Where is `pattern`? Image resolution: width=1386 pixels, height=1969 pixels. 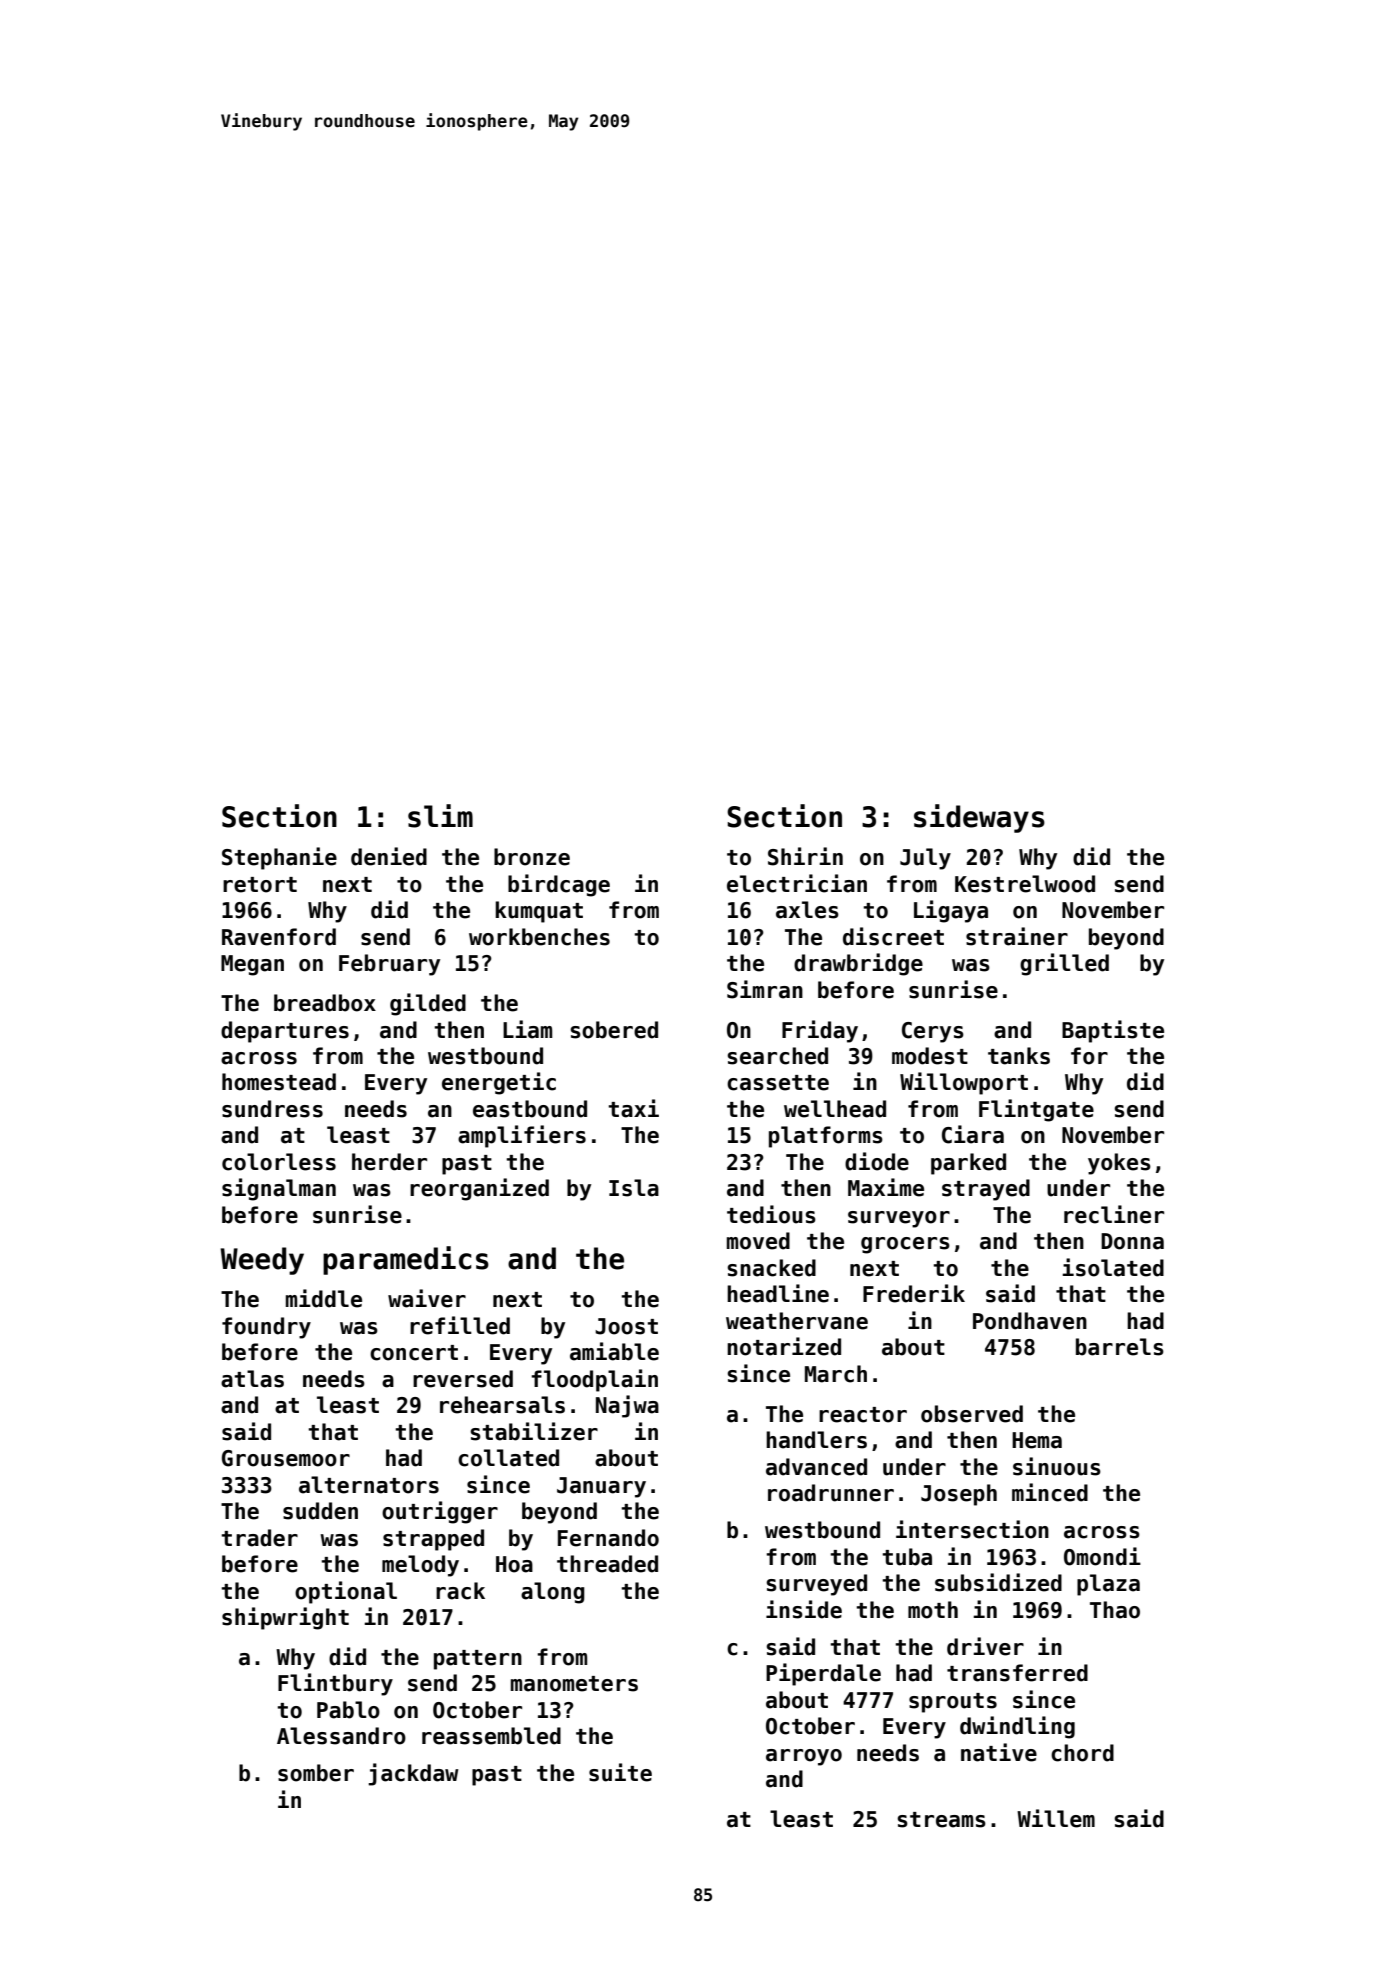 pattern is located at coordinates (478, 1660).
